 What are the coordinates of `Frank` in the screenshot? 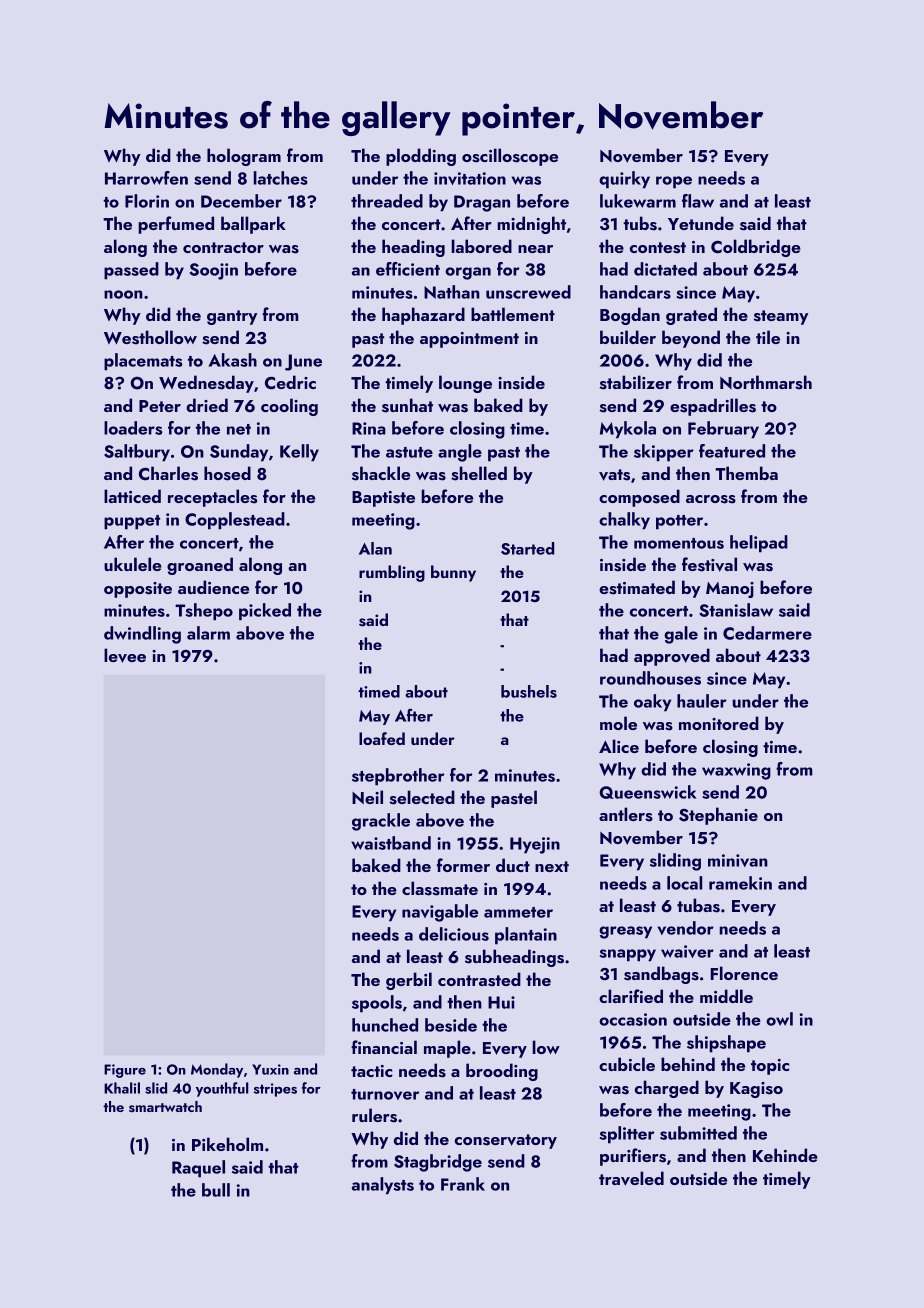 It's located at (463, 1184).
